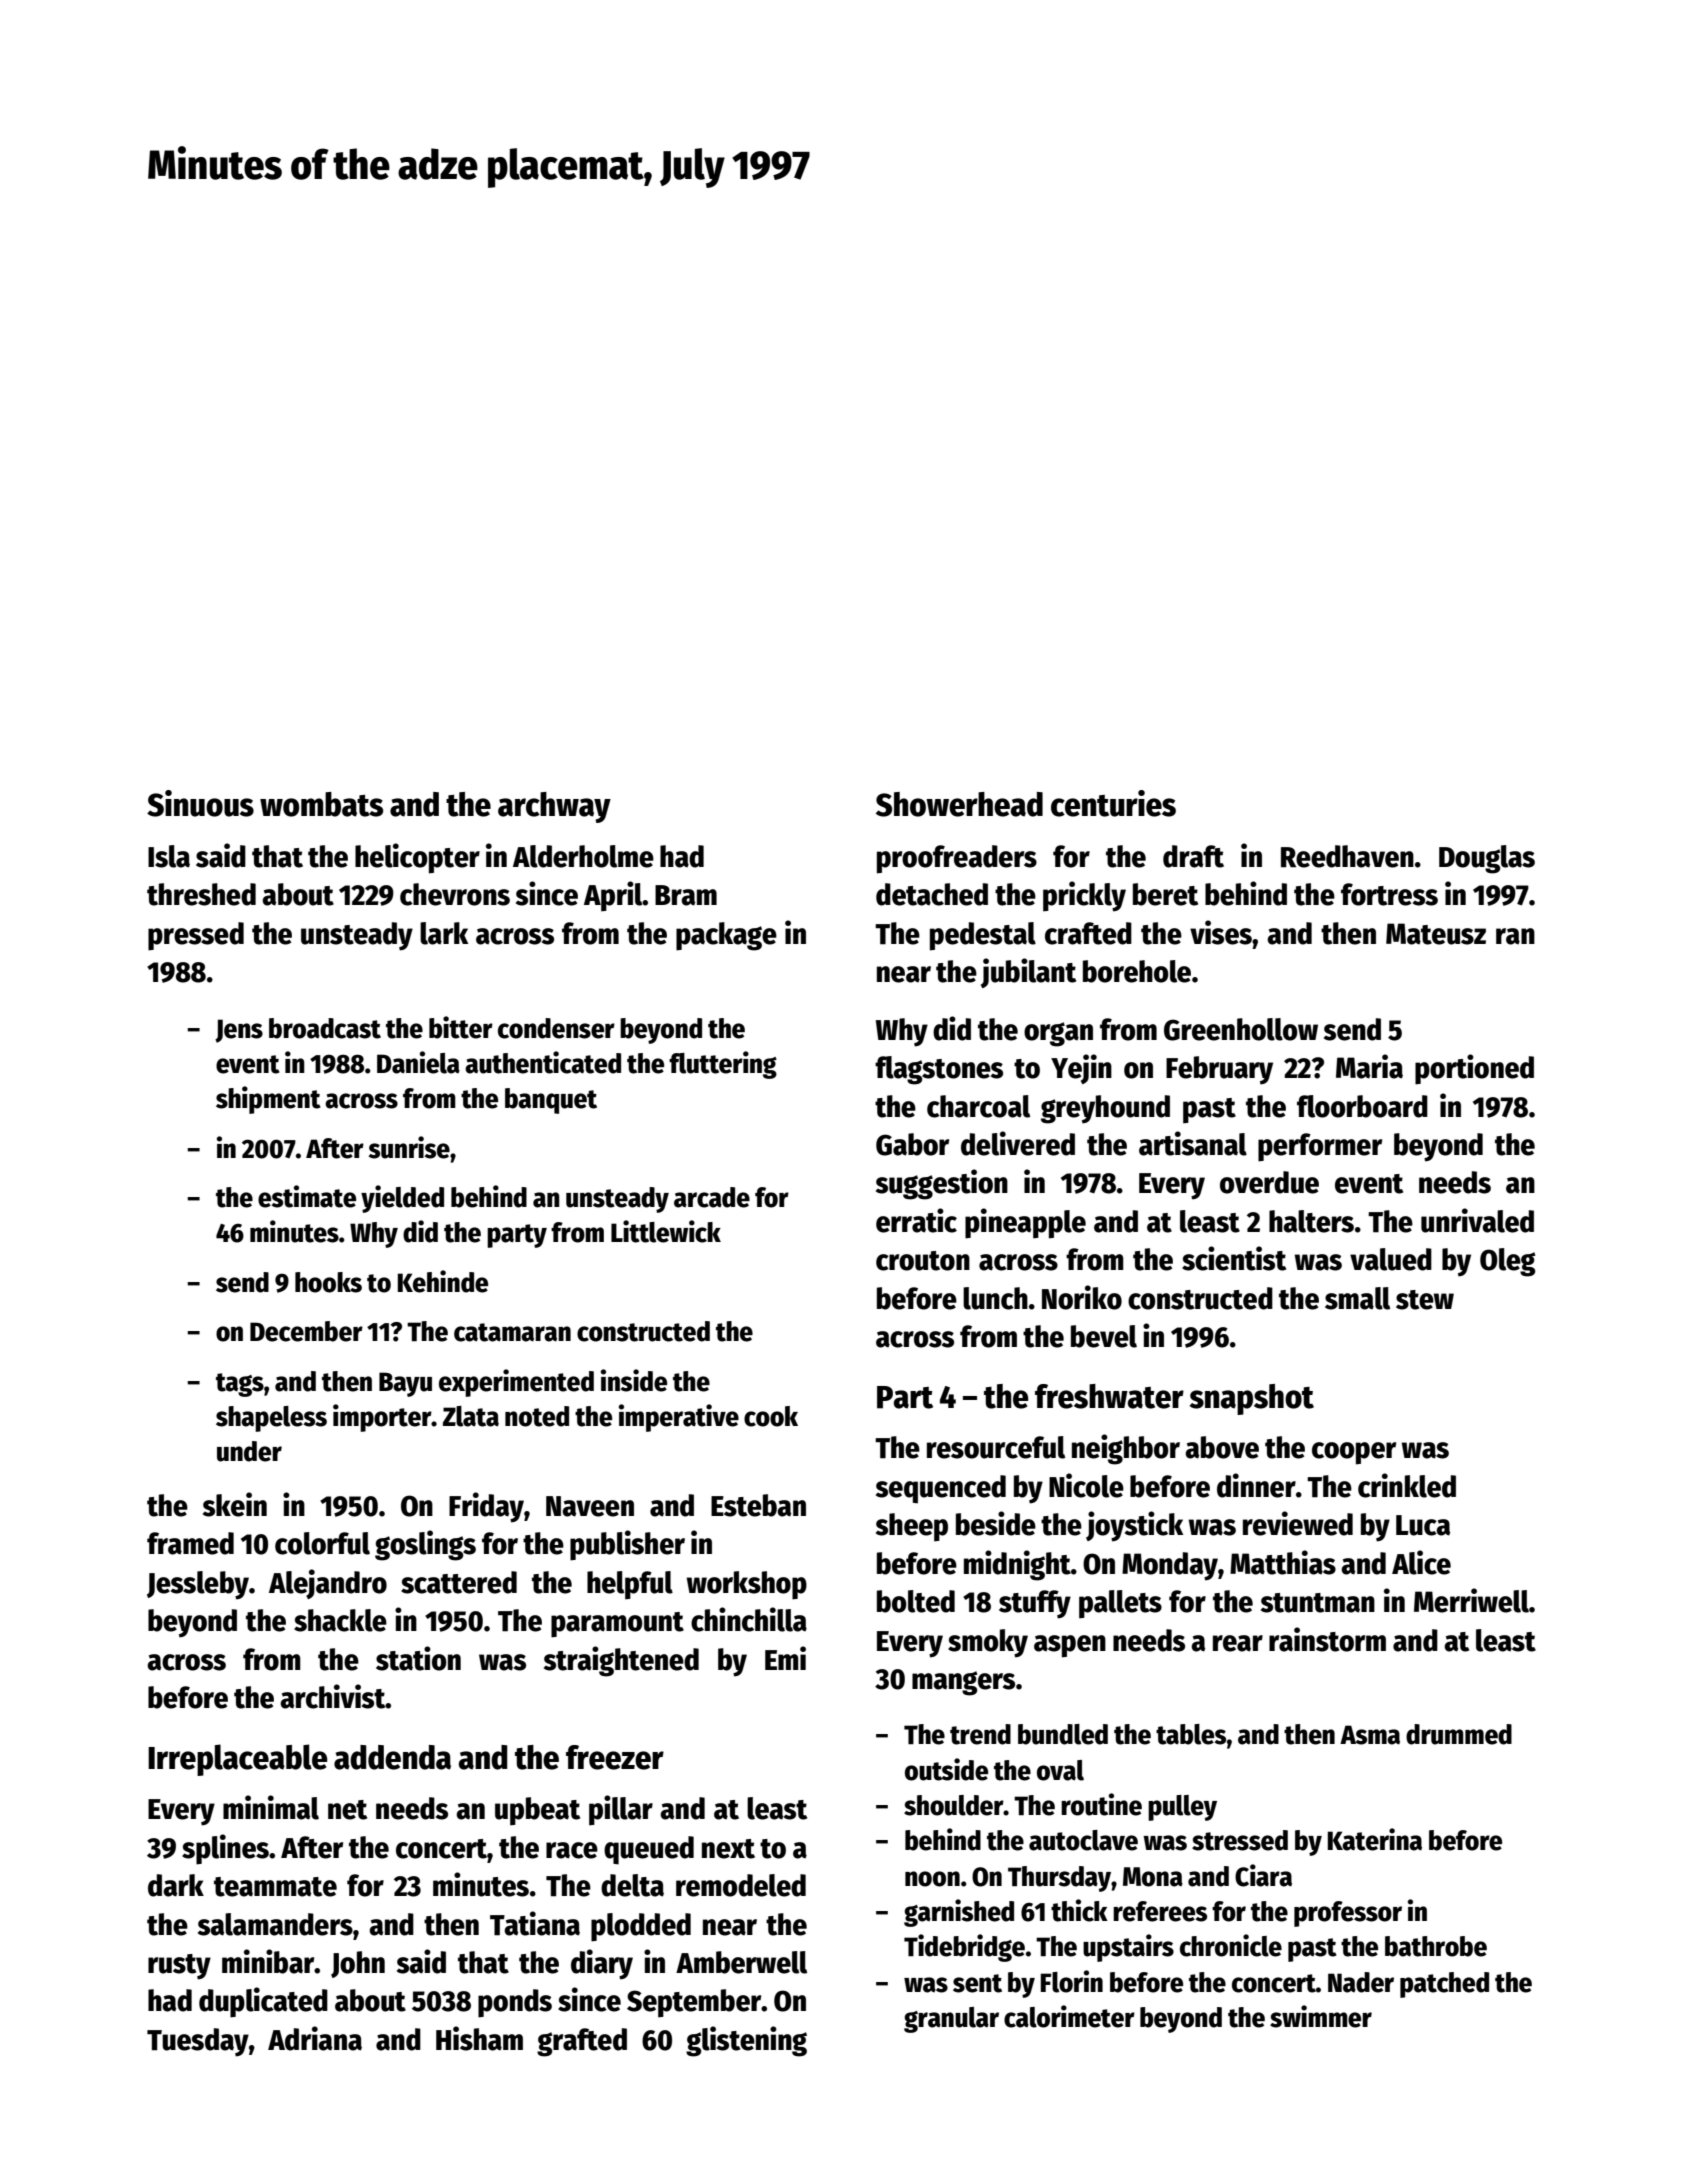 Image resolution: width=1683 pixels, height=2178 pixels. What do you see at coordinates (1474, 1069) in the screenshot?
I see `portioned` at bounding box center [1474, 1069].
